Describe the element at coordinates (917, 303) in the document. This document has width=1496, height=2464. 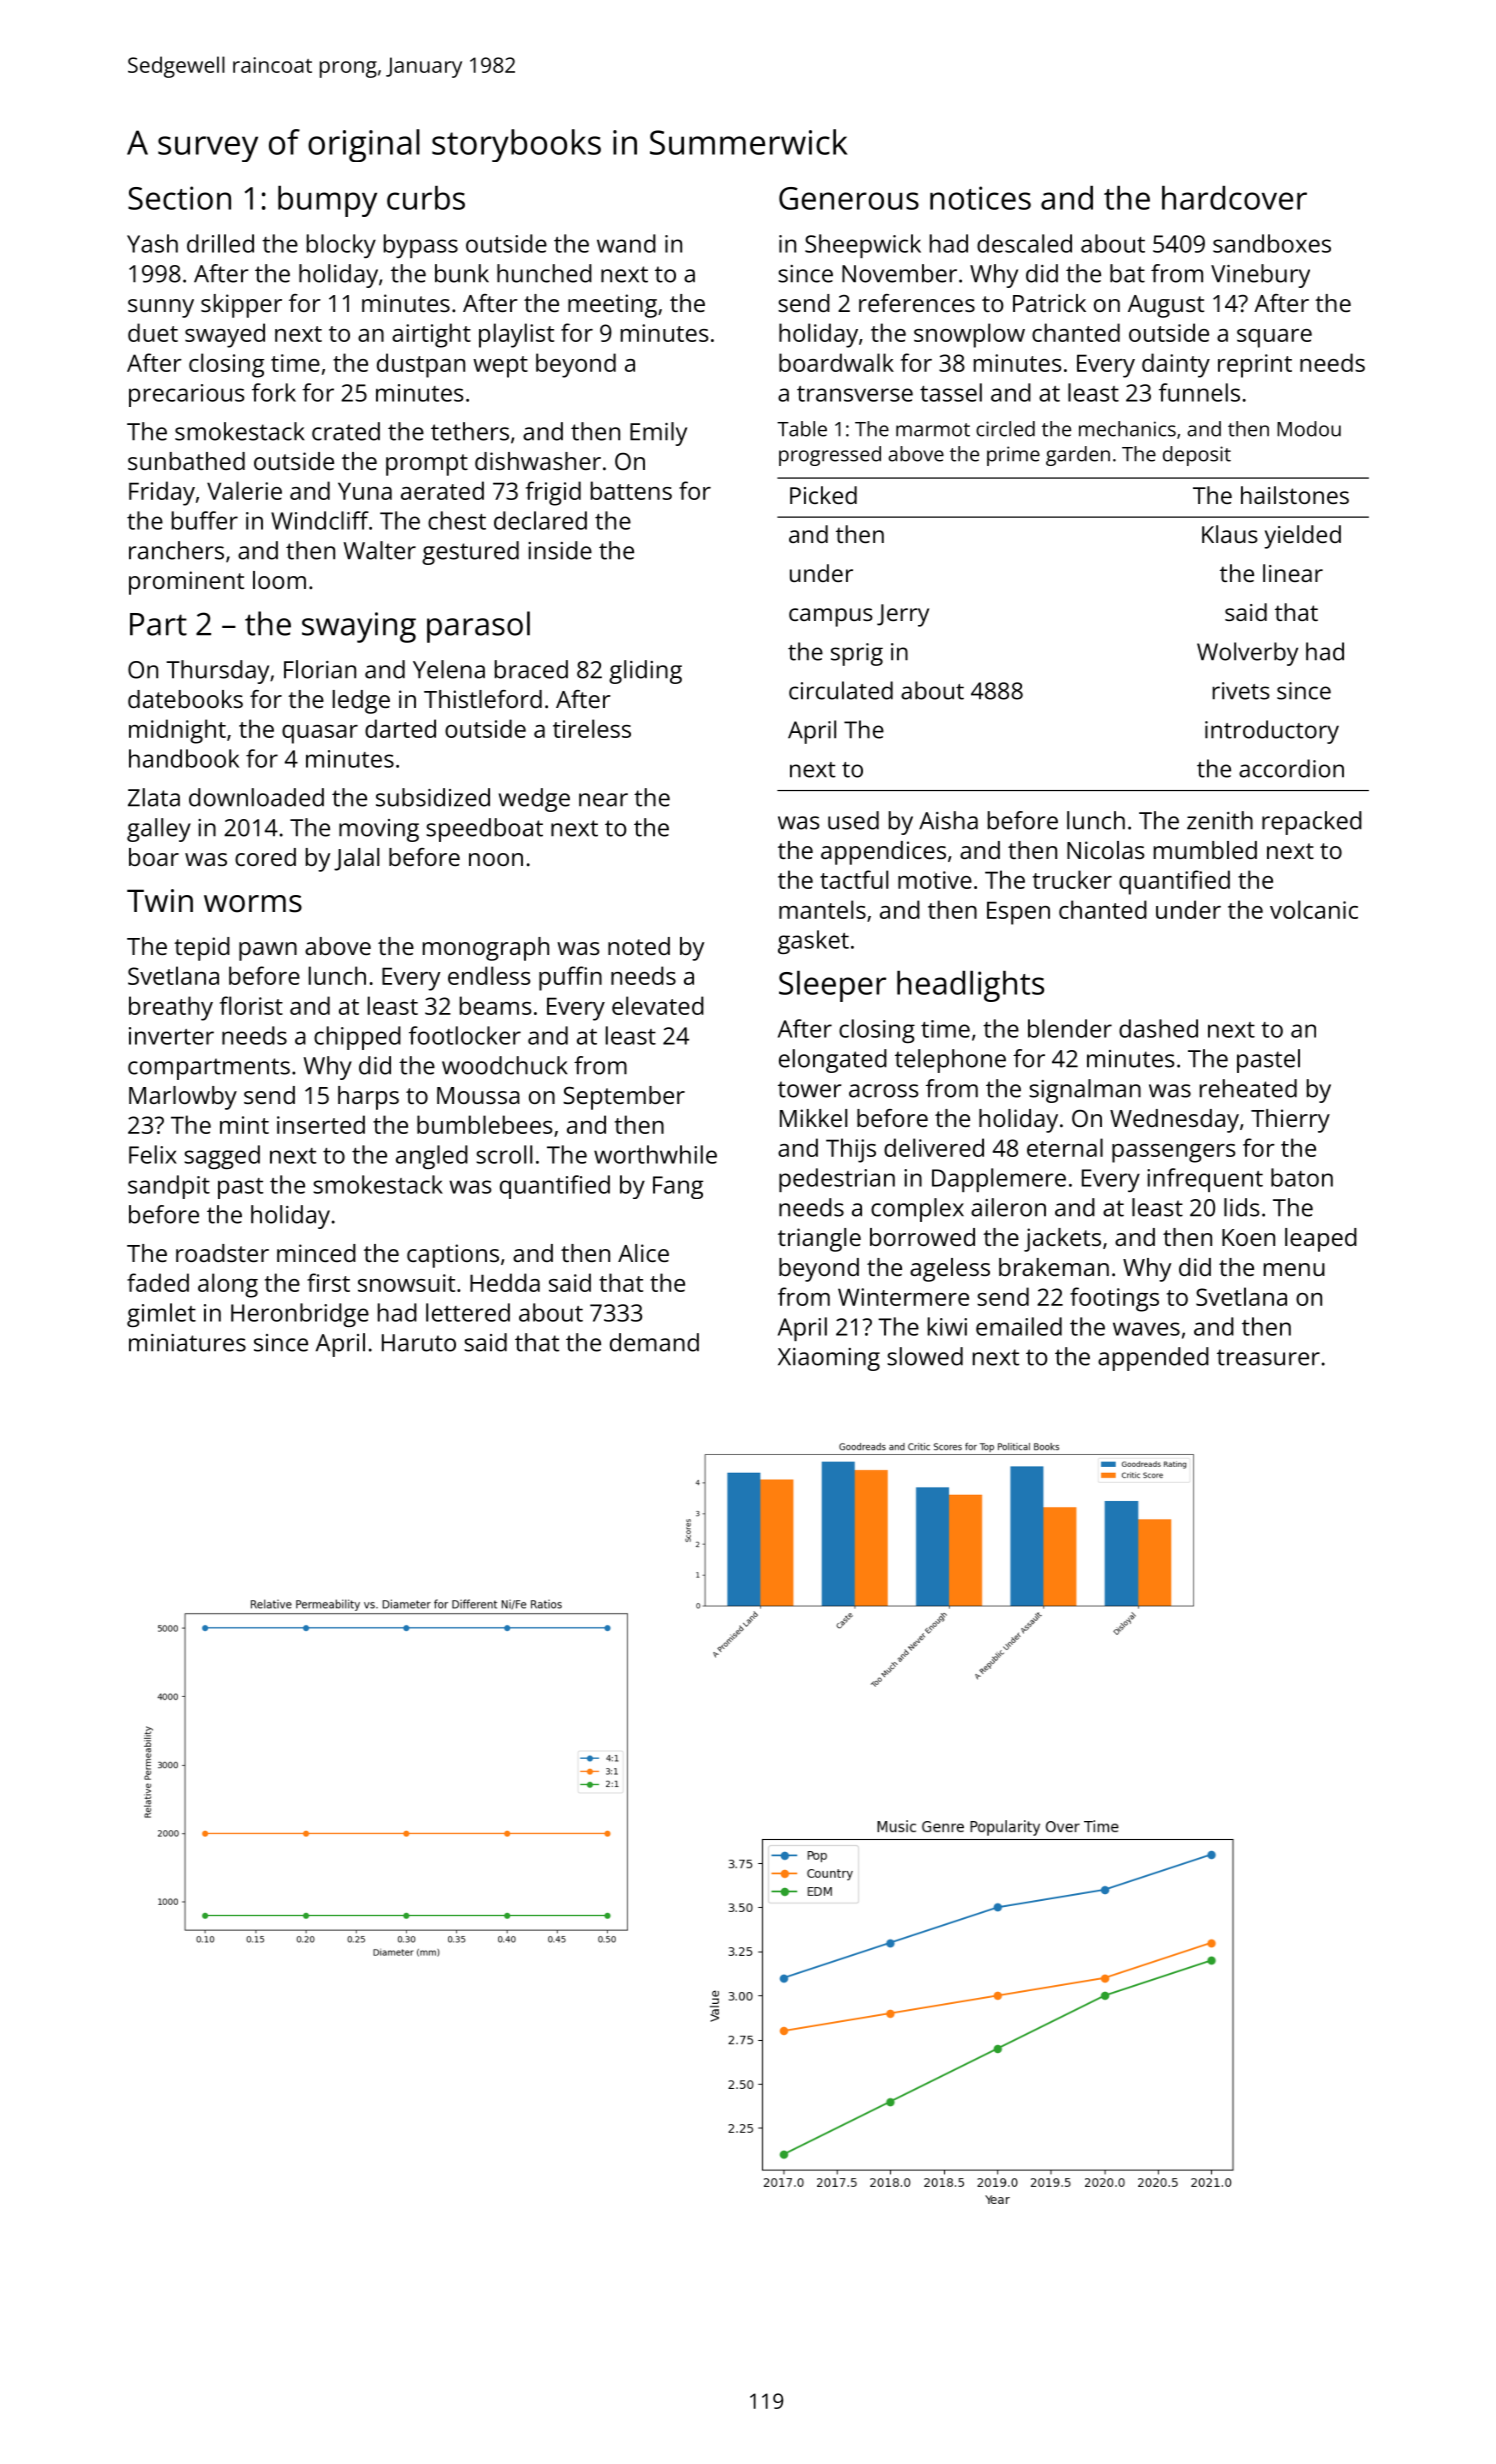
I see `references` at that location.
